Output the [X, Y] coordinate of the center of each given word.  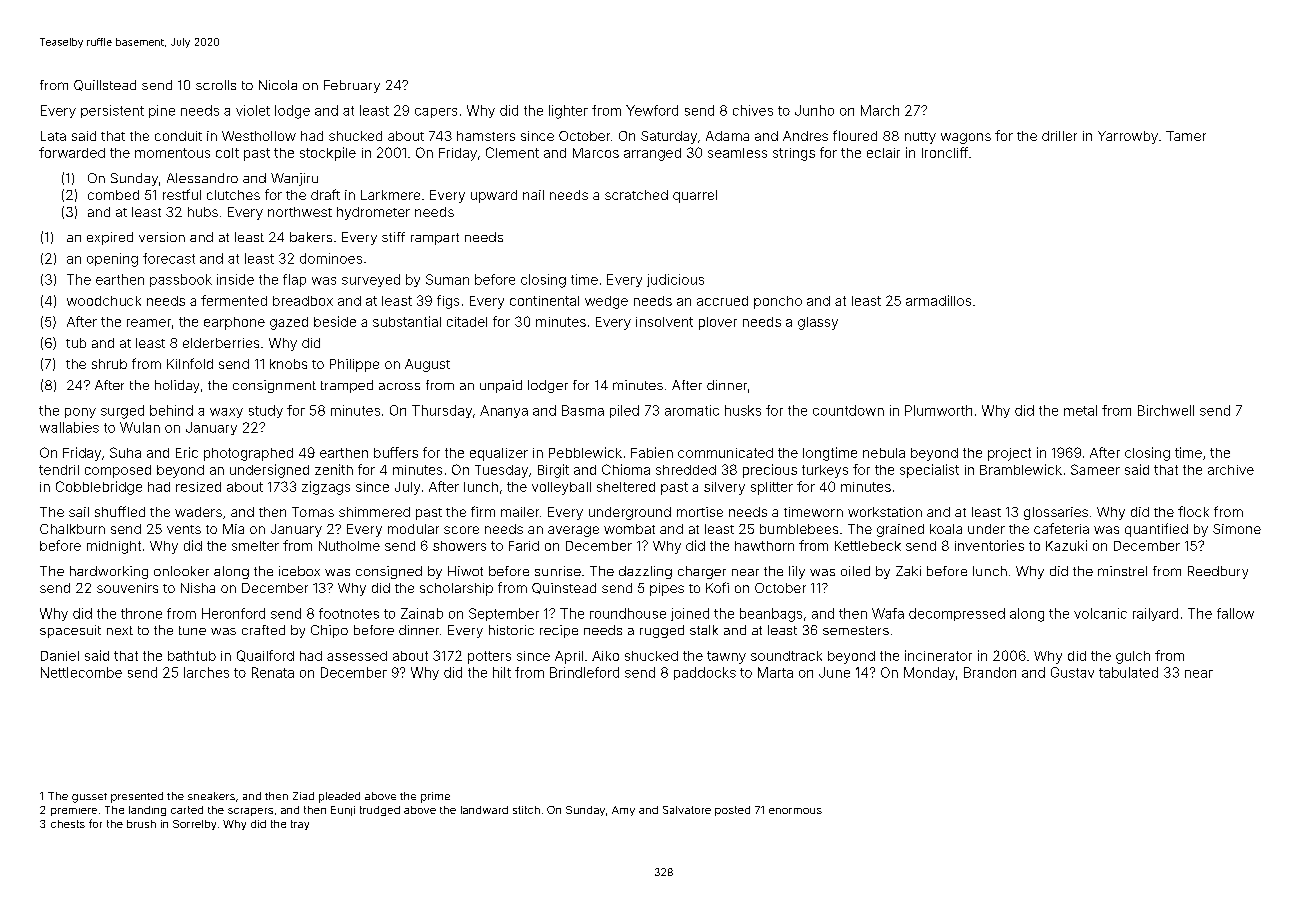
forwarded [72, 152]
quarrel [695, 196]
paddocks [705, 673]
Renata [273, 672]
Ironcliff [945, 152]
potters [489, 657]
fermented [234, 300]
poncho [778, 302]
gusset [89, 798]
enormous [795, 811]
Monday [929, 673]
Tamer [1186, 136]
